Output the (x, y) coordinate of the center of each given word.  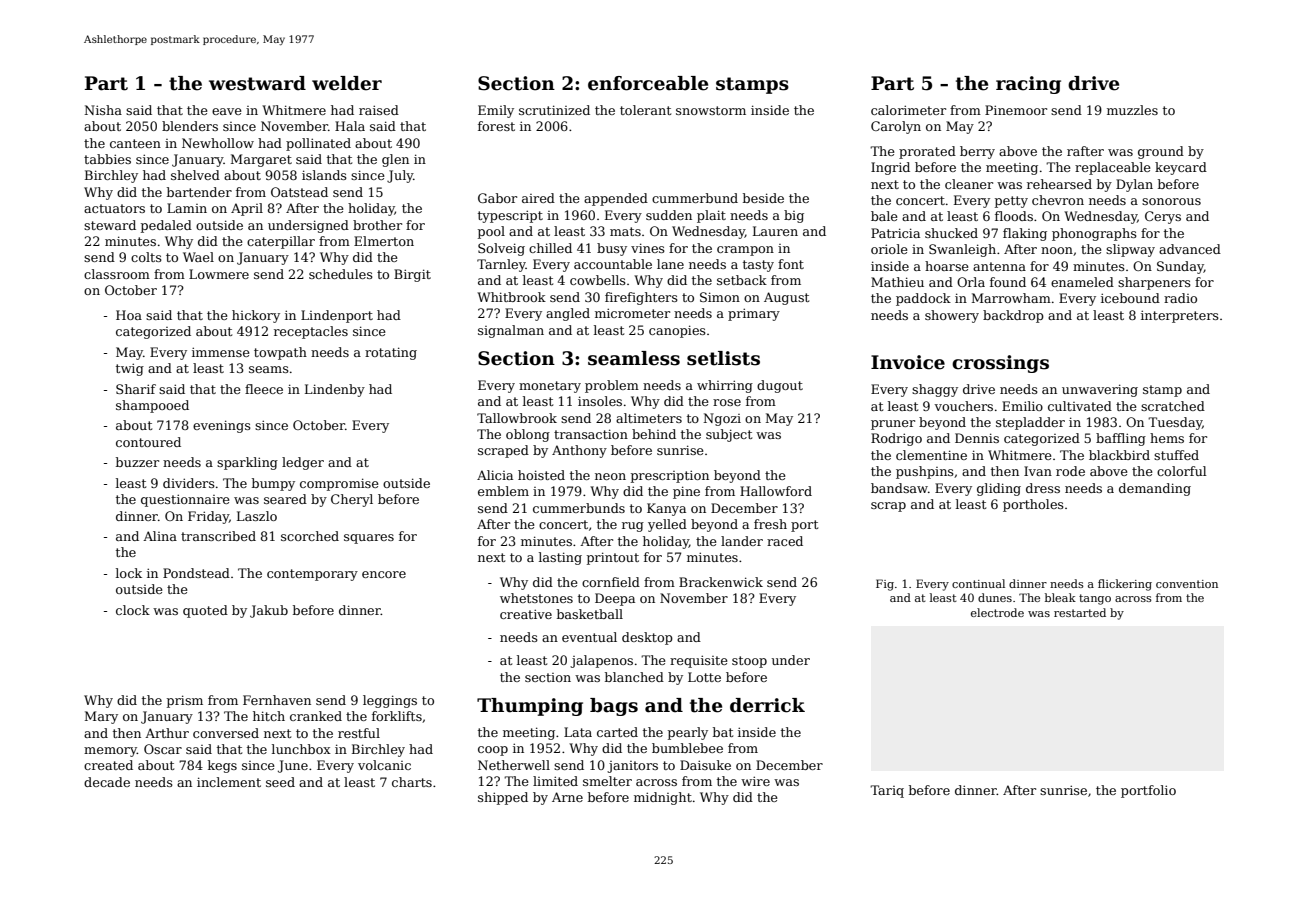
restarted (1080, 612)
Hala (350, 126)
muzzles (1132, 110)
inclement (229, 782)
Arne (567, 797)
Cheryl (352, 500)
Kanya (666, 509)
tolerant (645, 110)
